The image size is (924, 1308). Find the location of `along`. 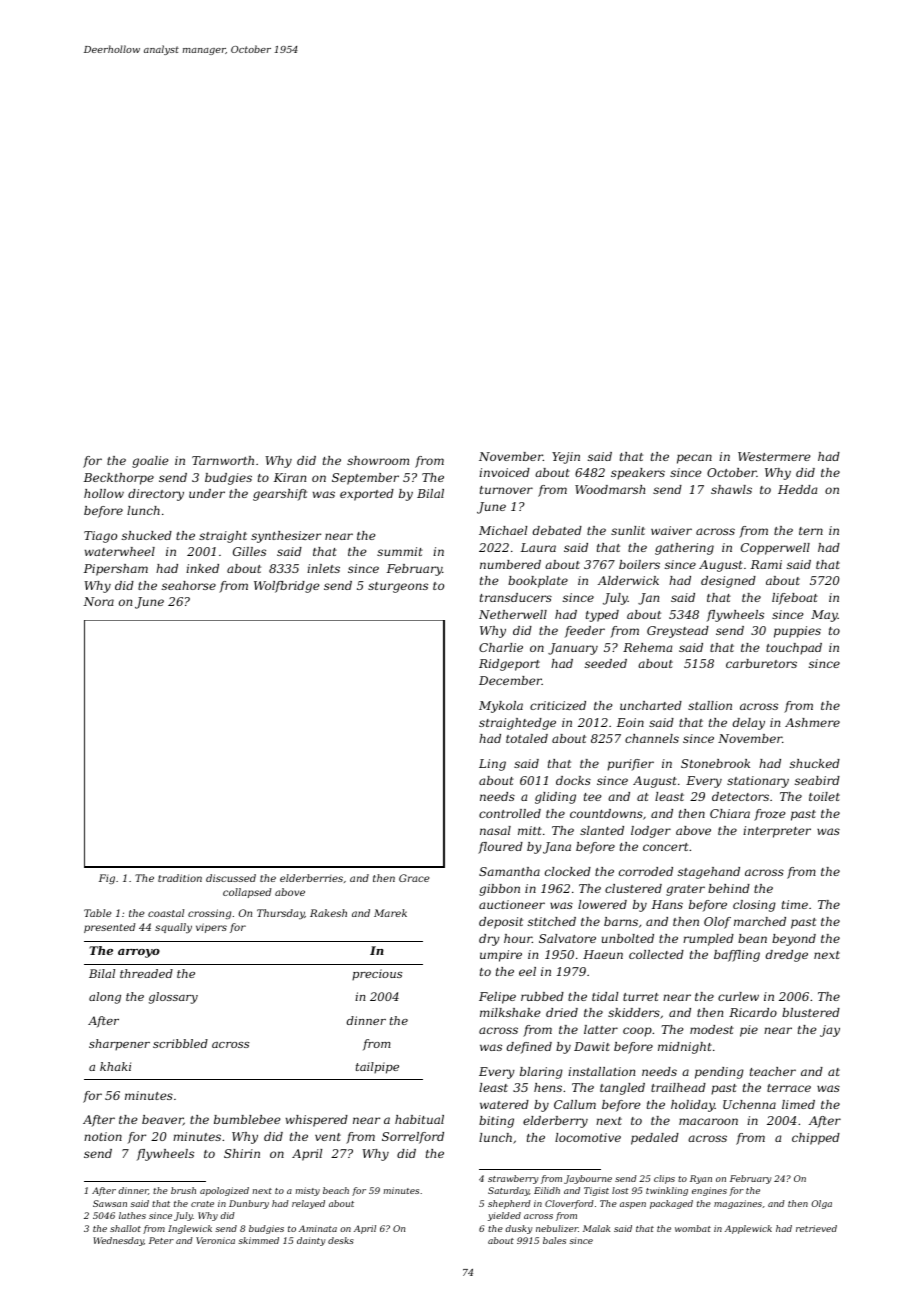

along is located at coordinates (105, 998).
